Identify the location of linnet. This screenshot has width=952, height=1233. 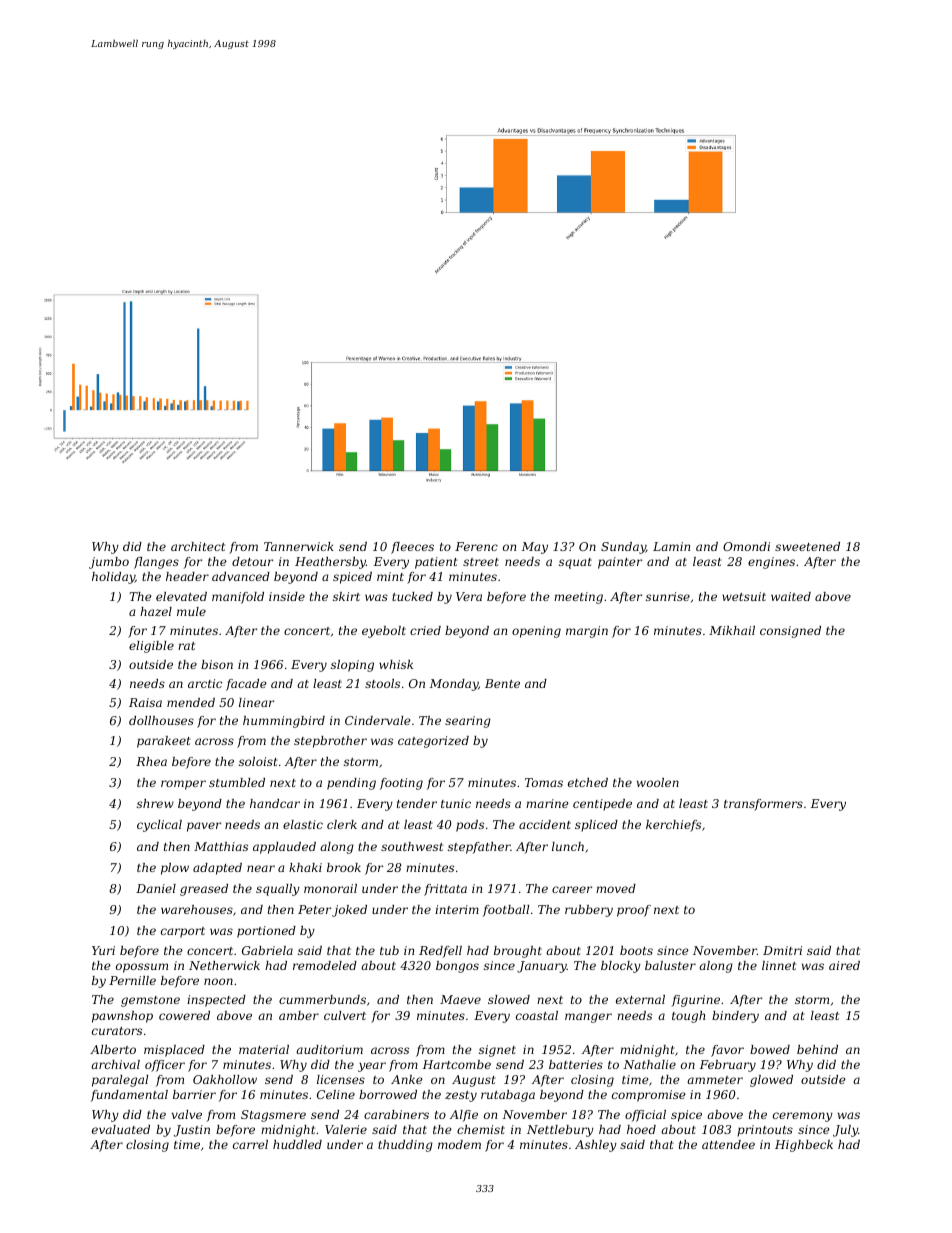
(779, 965).
